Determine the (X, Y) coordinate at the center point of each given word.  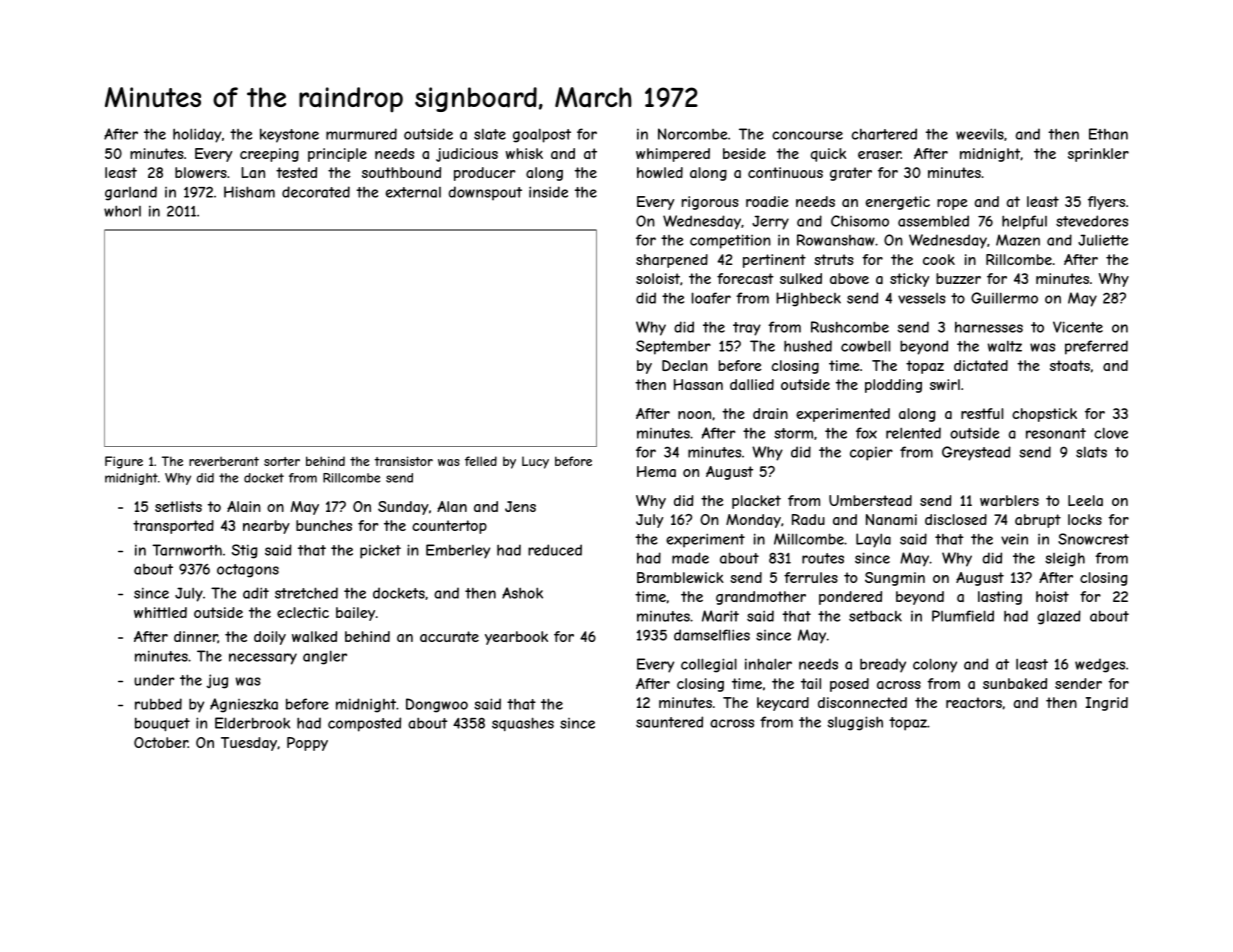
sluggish (855, 723)
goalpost (542, 135)
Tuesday (249, 744)
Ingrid (1107, 704)
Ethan (1108, 134)
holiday (197, 135)
